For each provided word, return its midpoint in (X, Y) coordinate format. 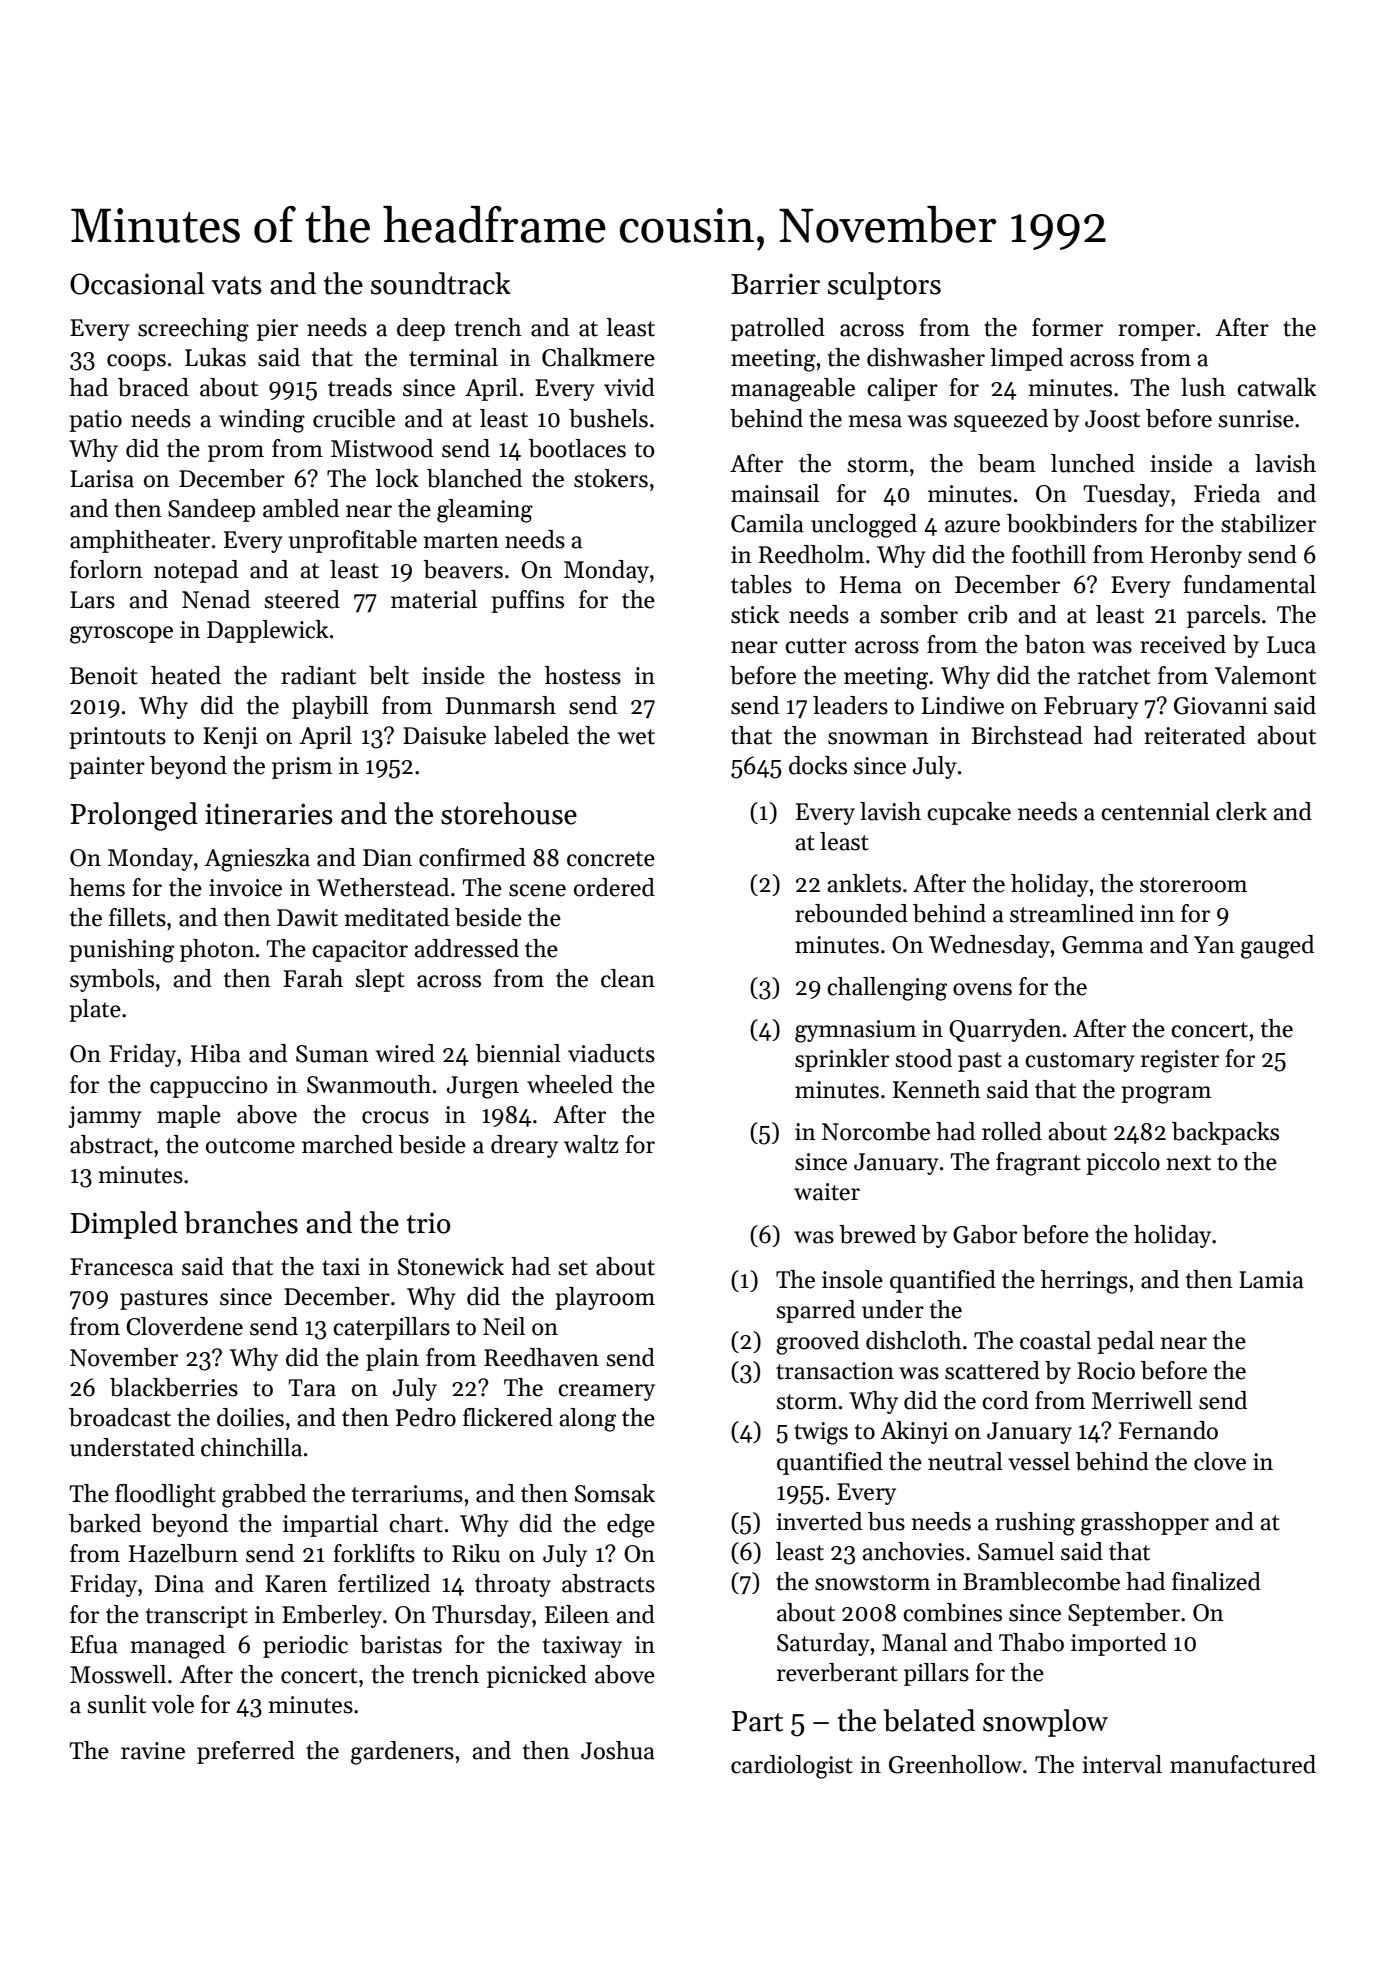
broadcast (120, 1417)
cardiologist (792, 1767)
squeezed (1001, 420)
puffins (527, 601)
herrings (1084, 1282)
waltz (591, 1144)
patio (95, 421)
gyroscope (121, 635)
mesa (875, 421)
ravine (153, 1751)
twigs (821, 1433)
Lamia (1271, 1280)
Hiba (216, 1053)
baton (1055, 644)
